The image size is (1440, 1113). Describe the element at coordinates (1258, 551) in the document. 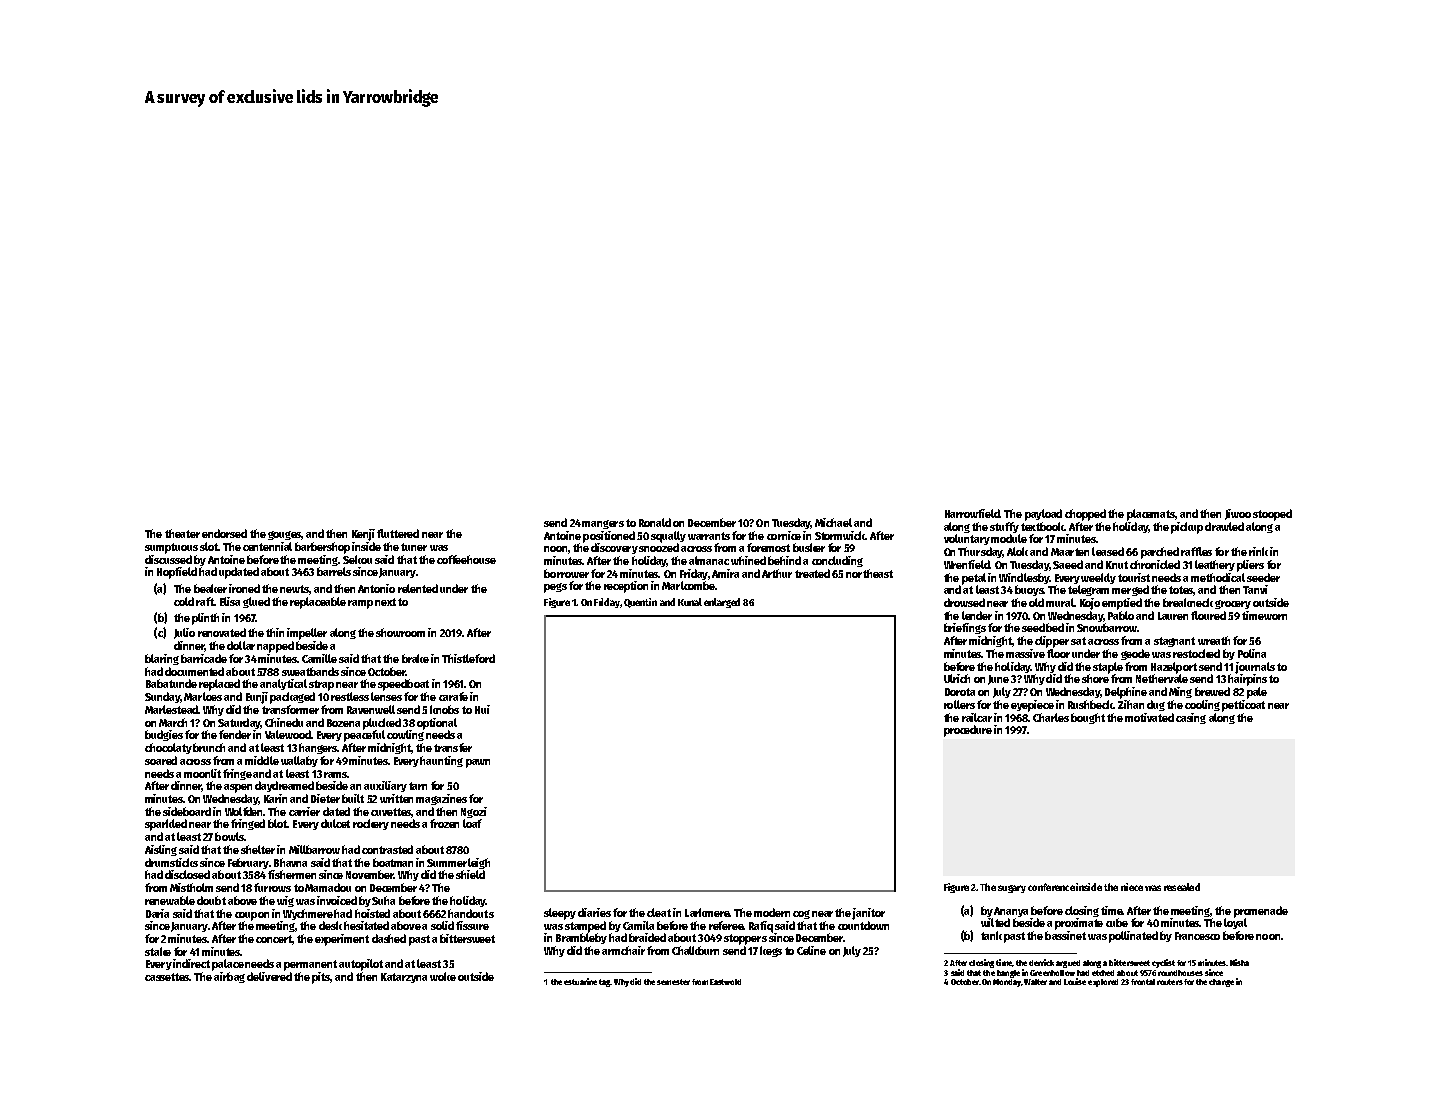

I see `rink` at that location.
